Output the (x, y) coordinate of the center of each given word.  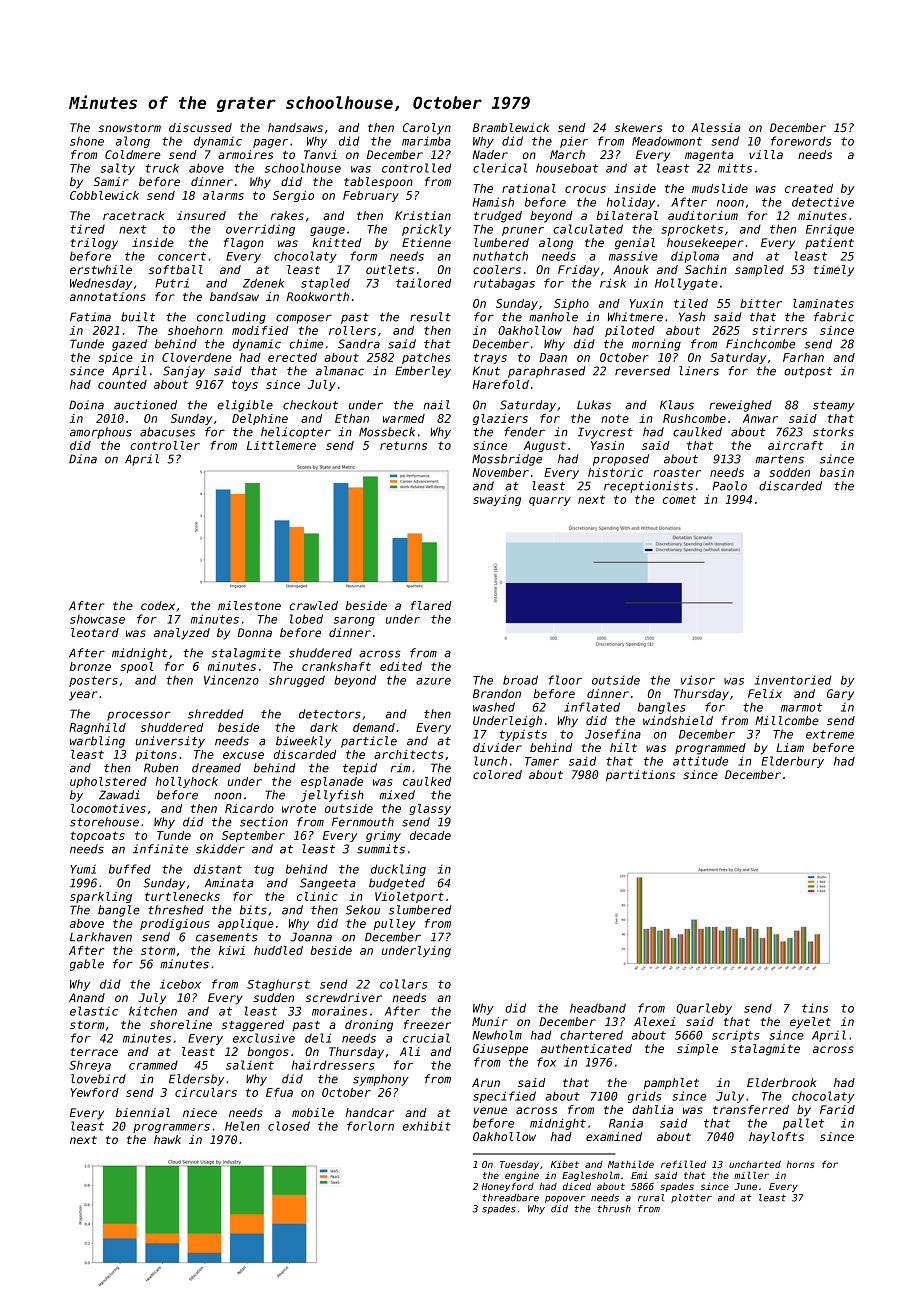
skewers (638, 127)
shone (87, 141)
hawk (167, 1139)
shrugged (297, 681)
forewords (801, 141)
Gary (840, 695)
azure (433, 681)
